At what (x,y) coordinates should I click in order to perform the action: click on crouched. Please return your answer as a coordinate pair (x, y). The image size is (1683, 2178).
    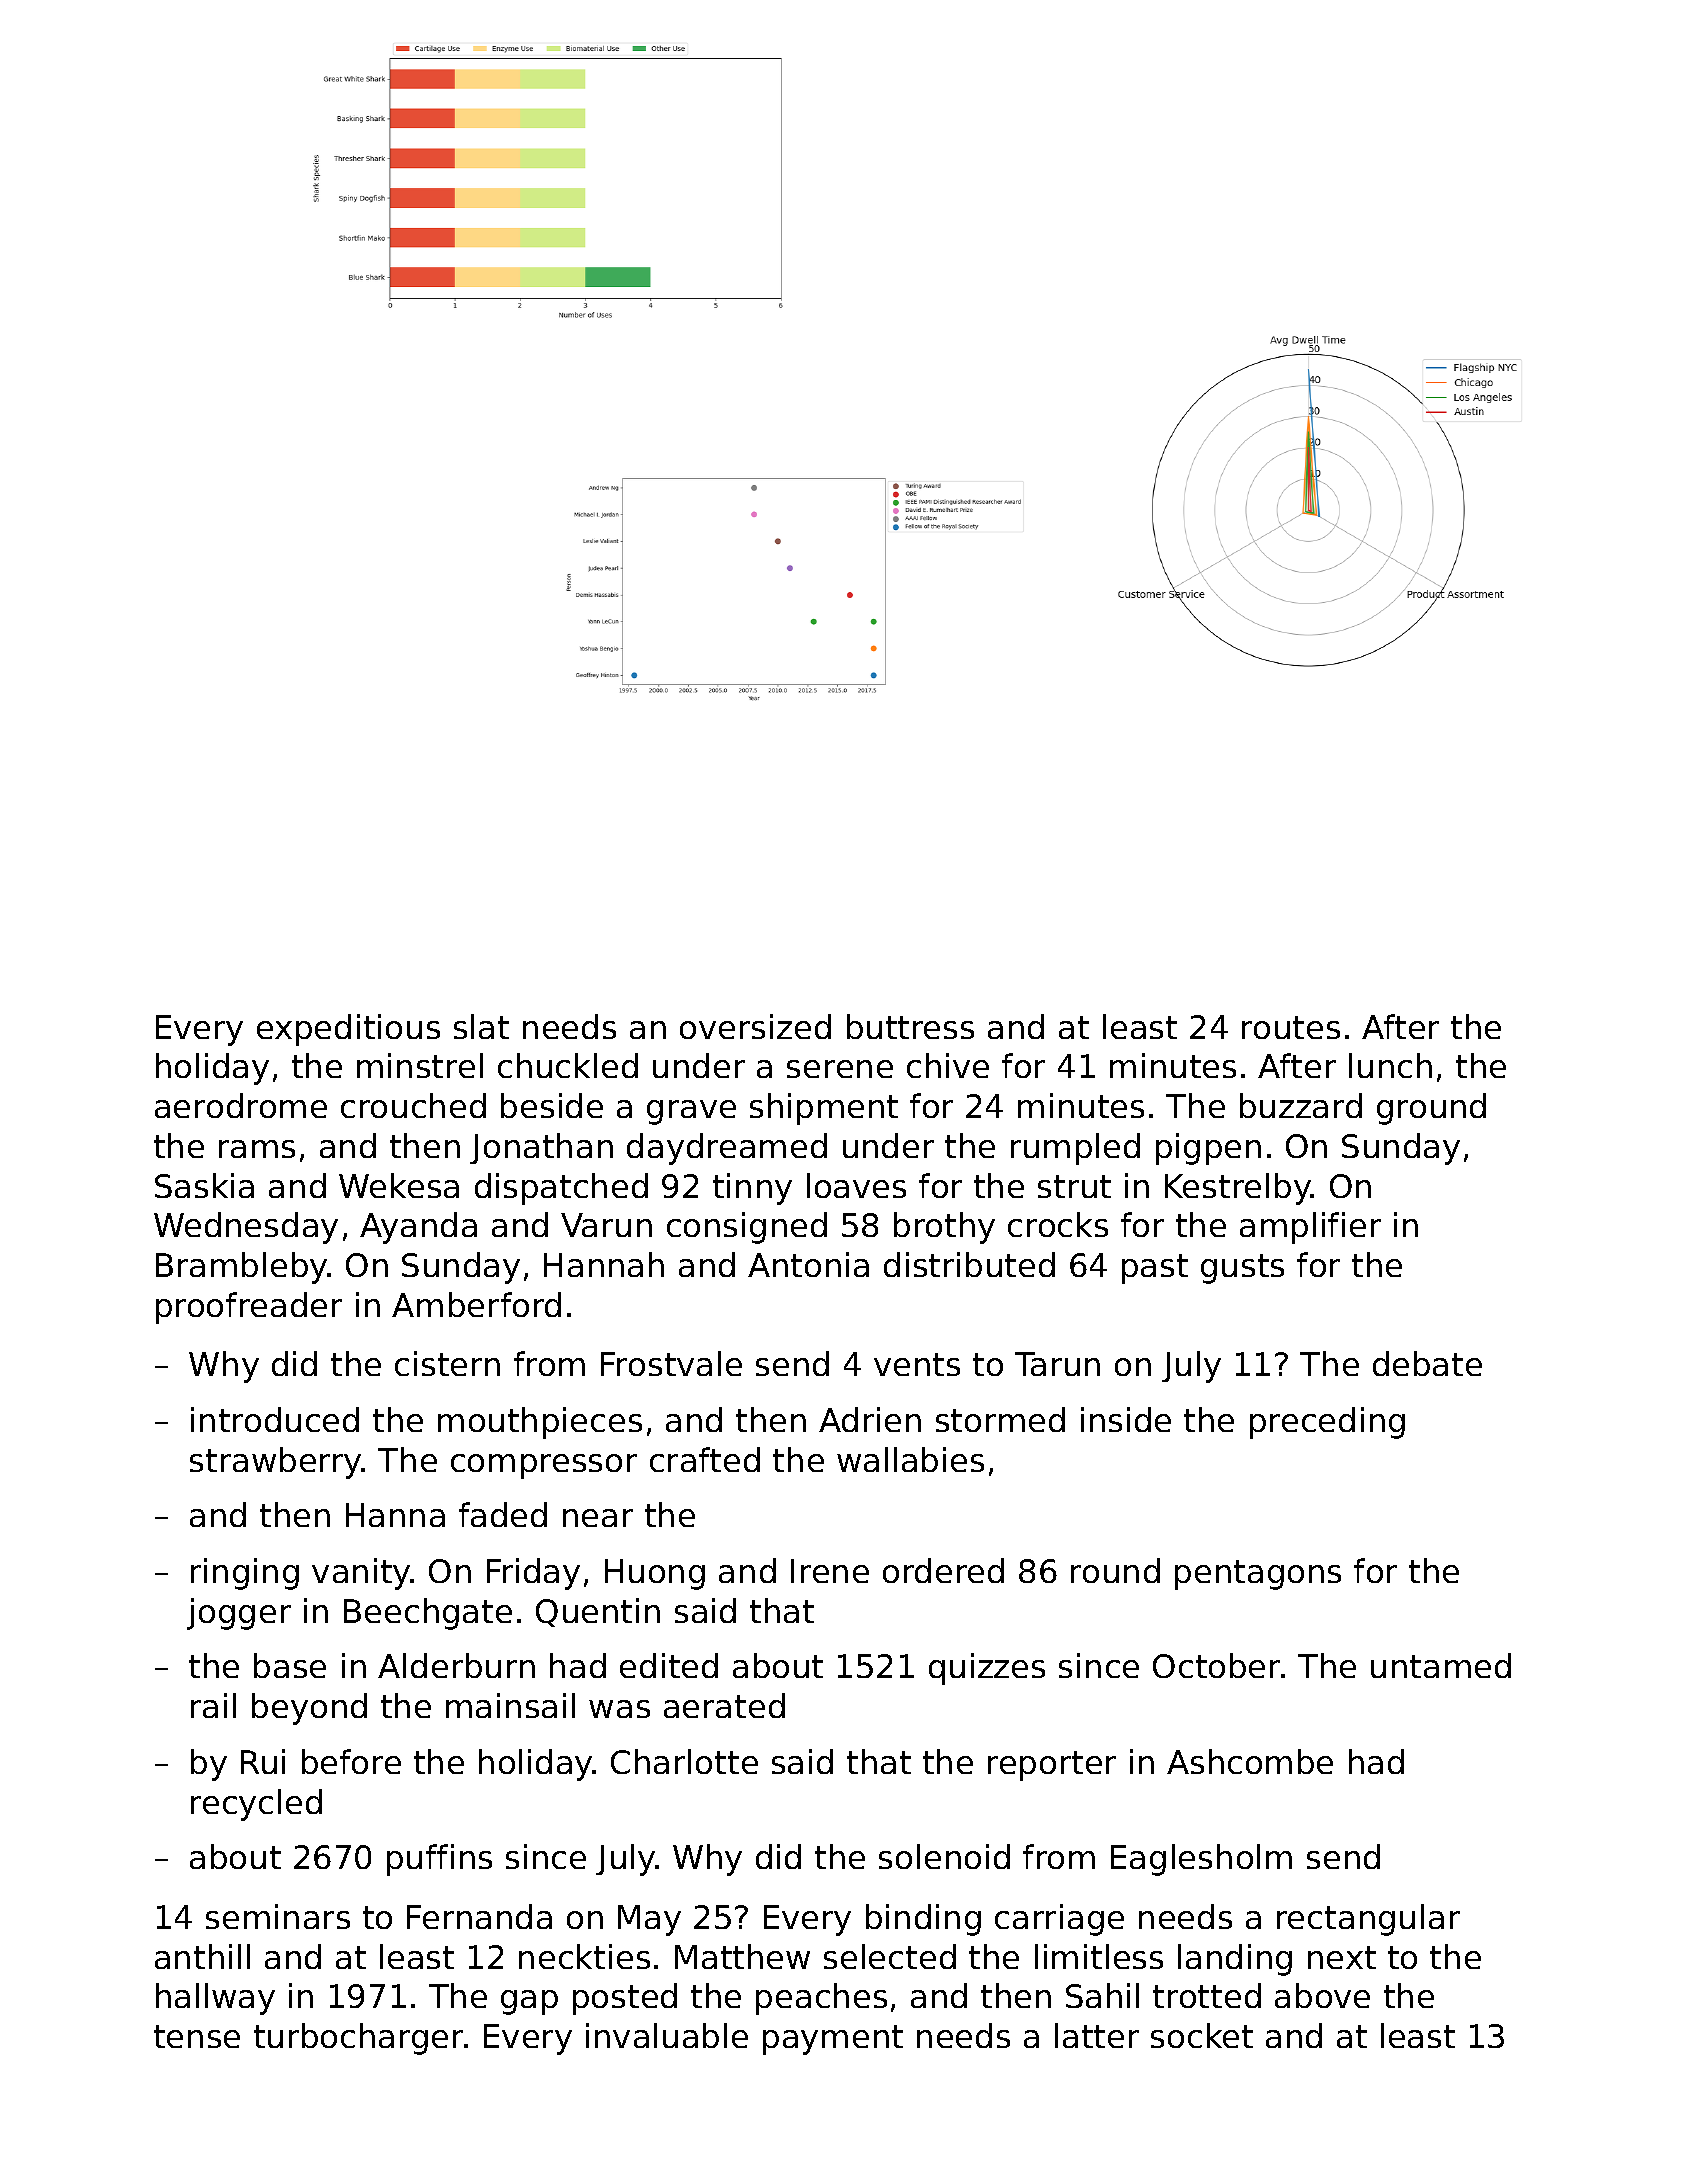
    Looking at the image, I should click on (413, 1105).
